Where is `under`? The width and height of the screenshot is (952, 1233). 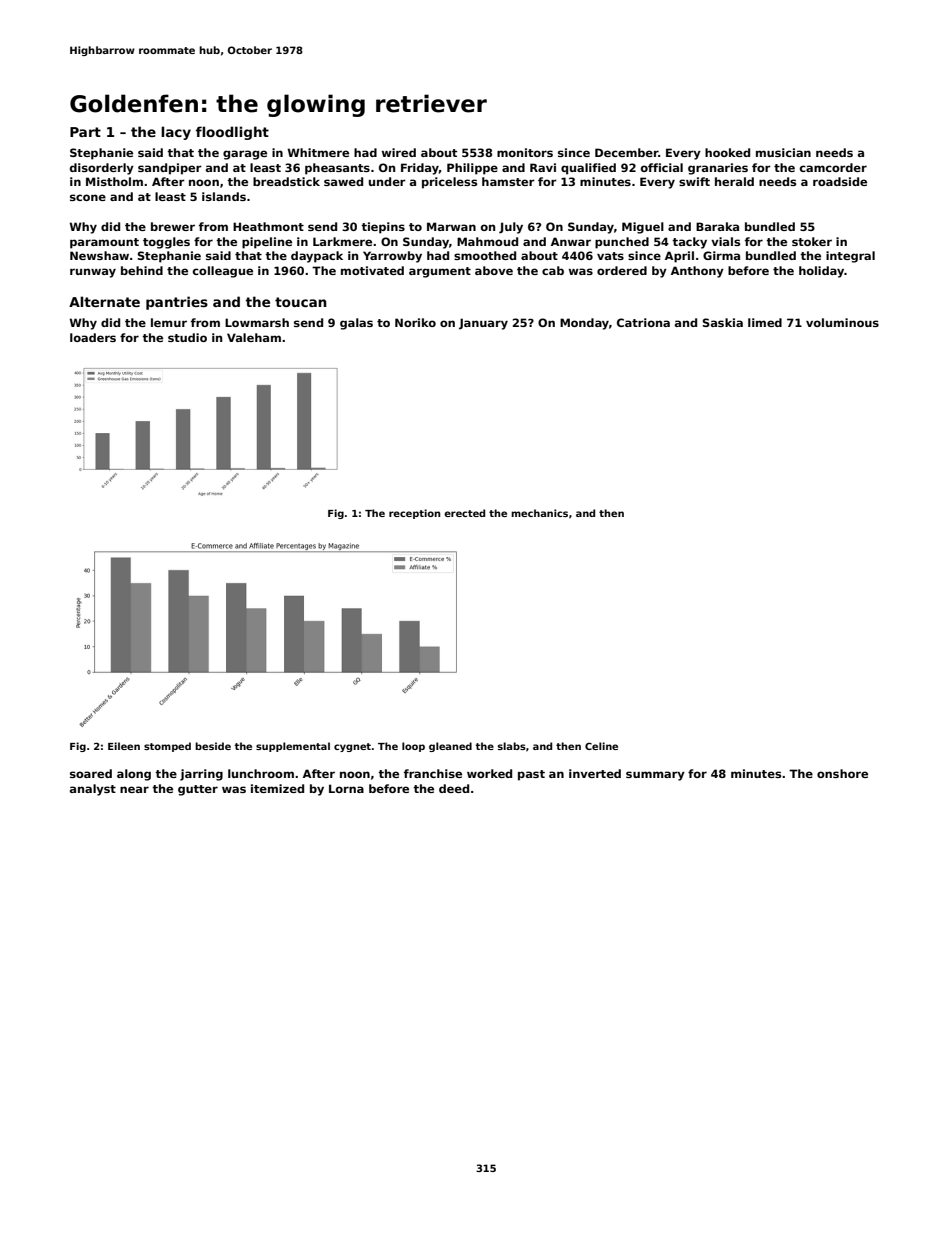
under is located at coordinates (387, 181).
